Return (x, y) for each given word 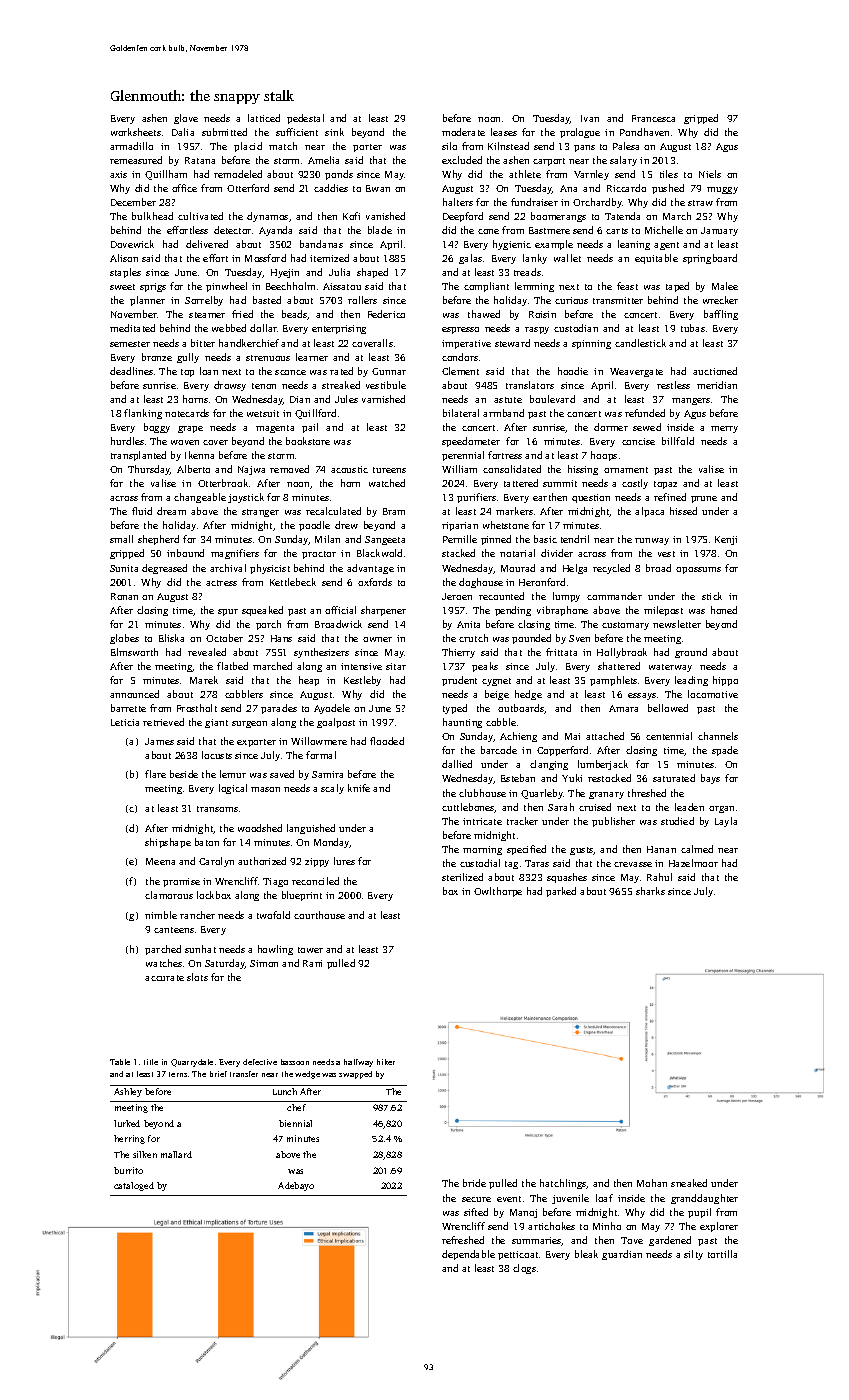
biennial (295, 1123)
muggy (722, 190)
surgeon (249, 724)
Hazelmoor (693, 863)
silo (449, 146)
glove (186, 119)
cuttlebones (468, 808)
